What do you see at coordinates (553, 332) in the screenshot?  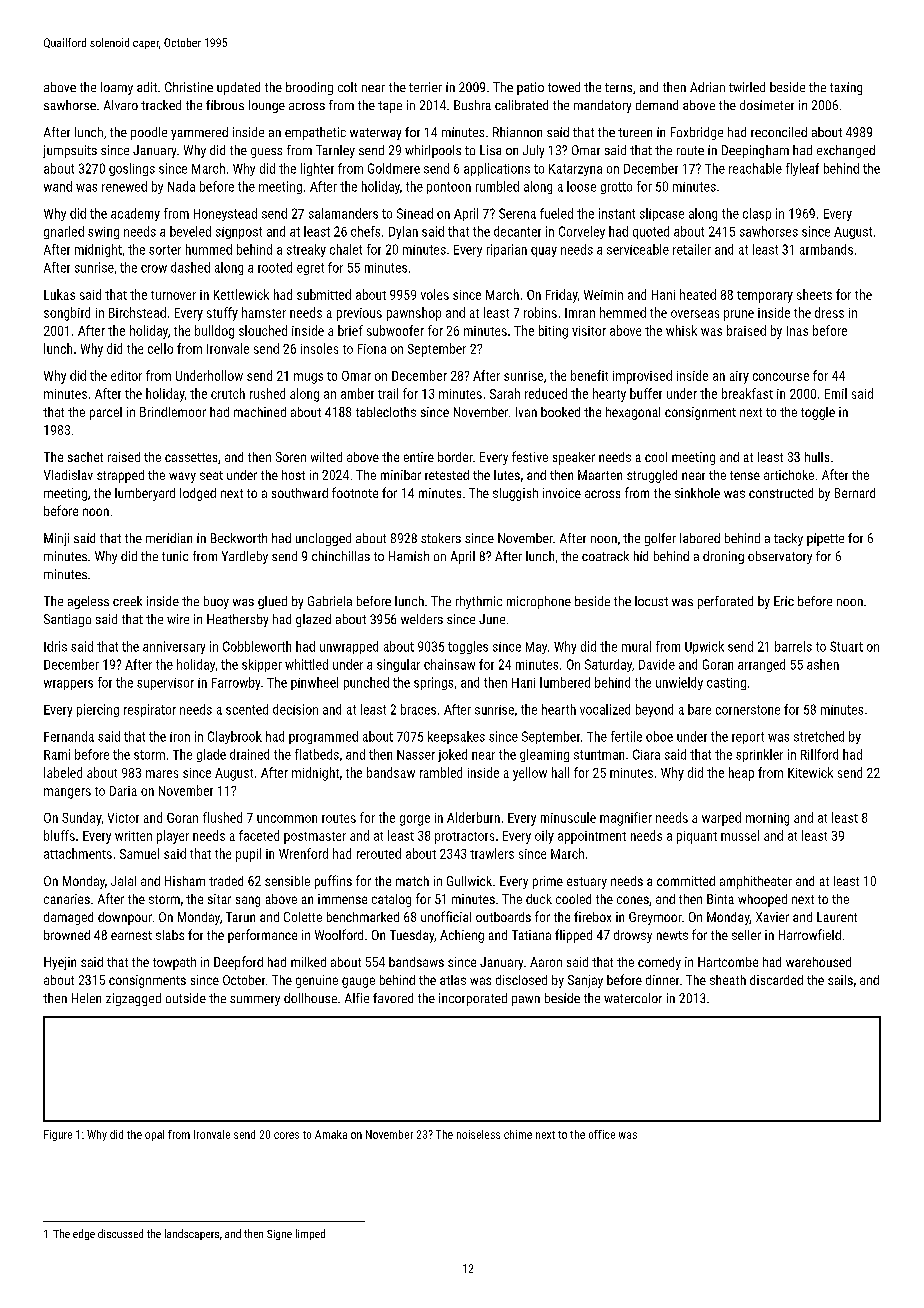 I see `biting` at bounding box center [553, 332].
